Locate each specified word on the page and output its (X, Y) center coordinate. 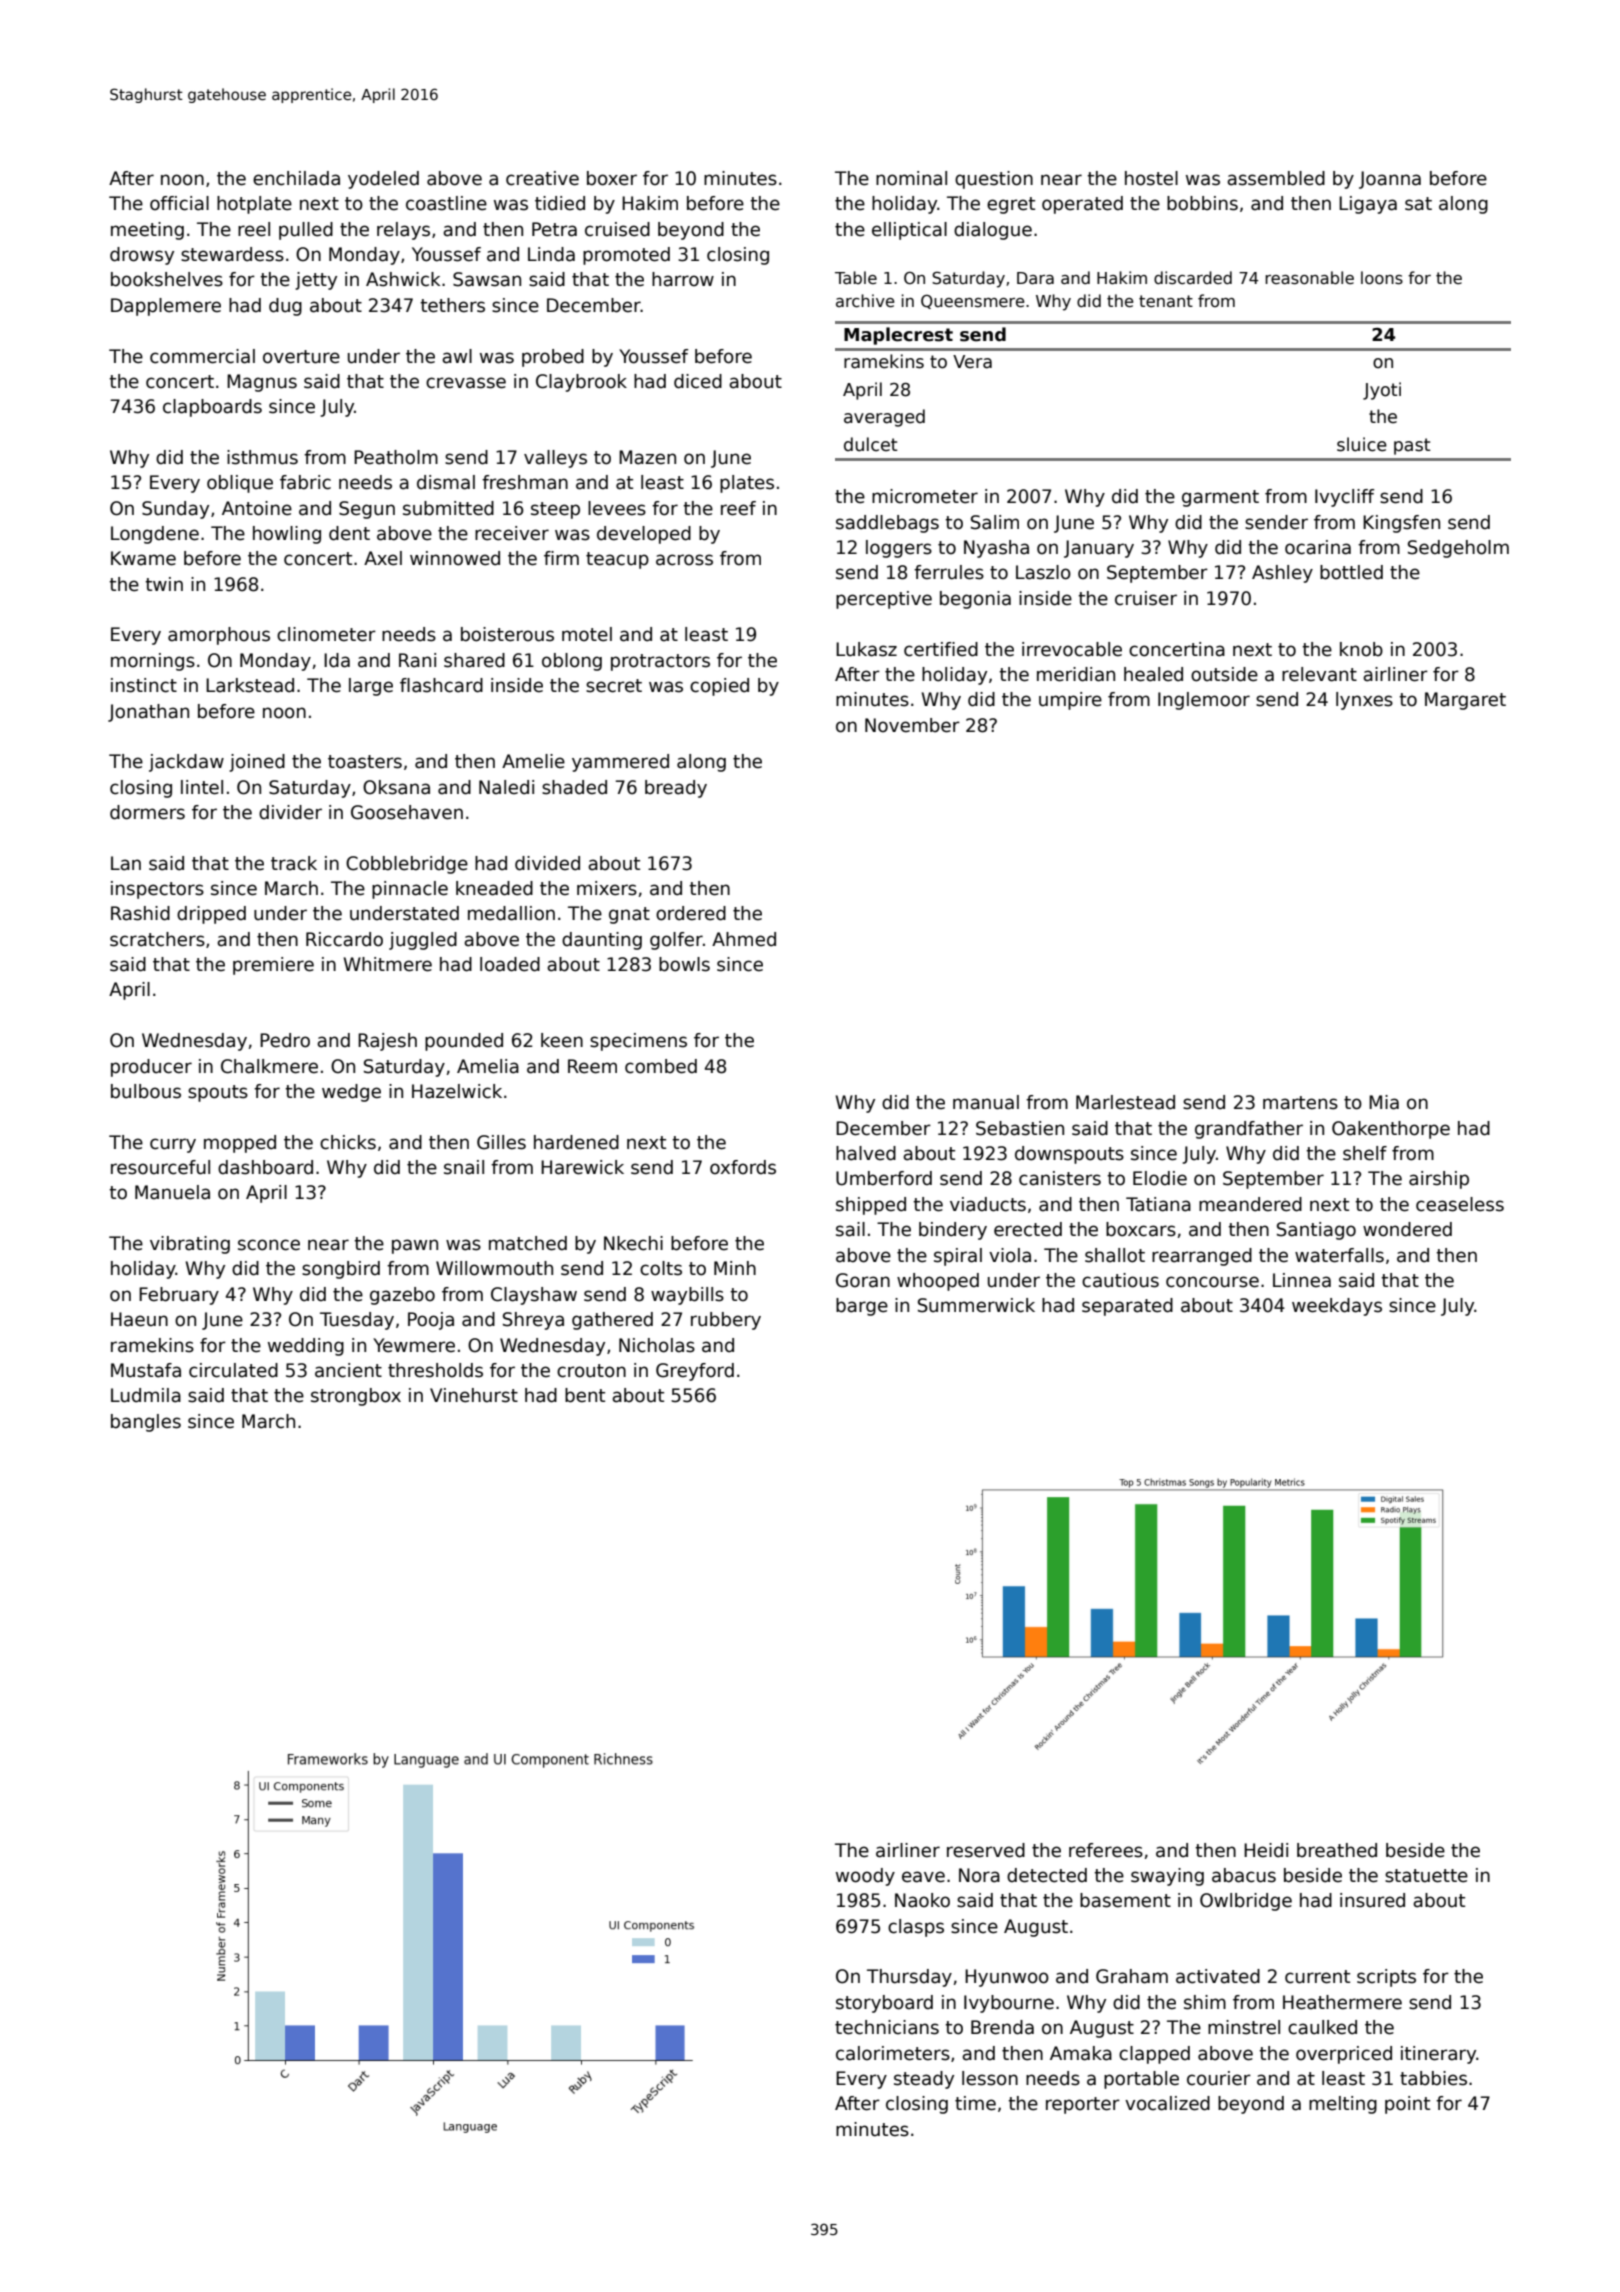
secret (614, 686)
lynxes (1364, 701)
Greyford (695, 1372)
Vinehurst (474, 1395)
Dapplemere (166, 307)
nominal (911, 178)
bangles (146, 1423)
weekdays (1337, 1307)
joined (257, 763)
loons (1382, 278)
